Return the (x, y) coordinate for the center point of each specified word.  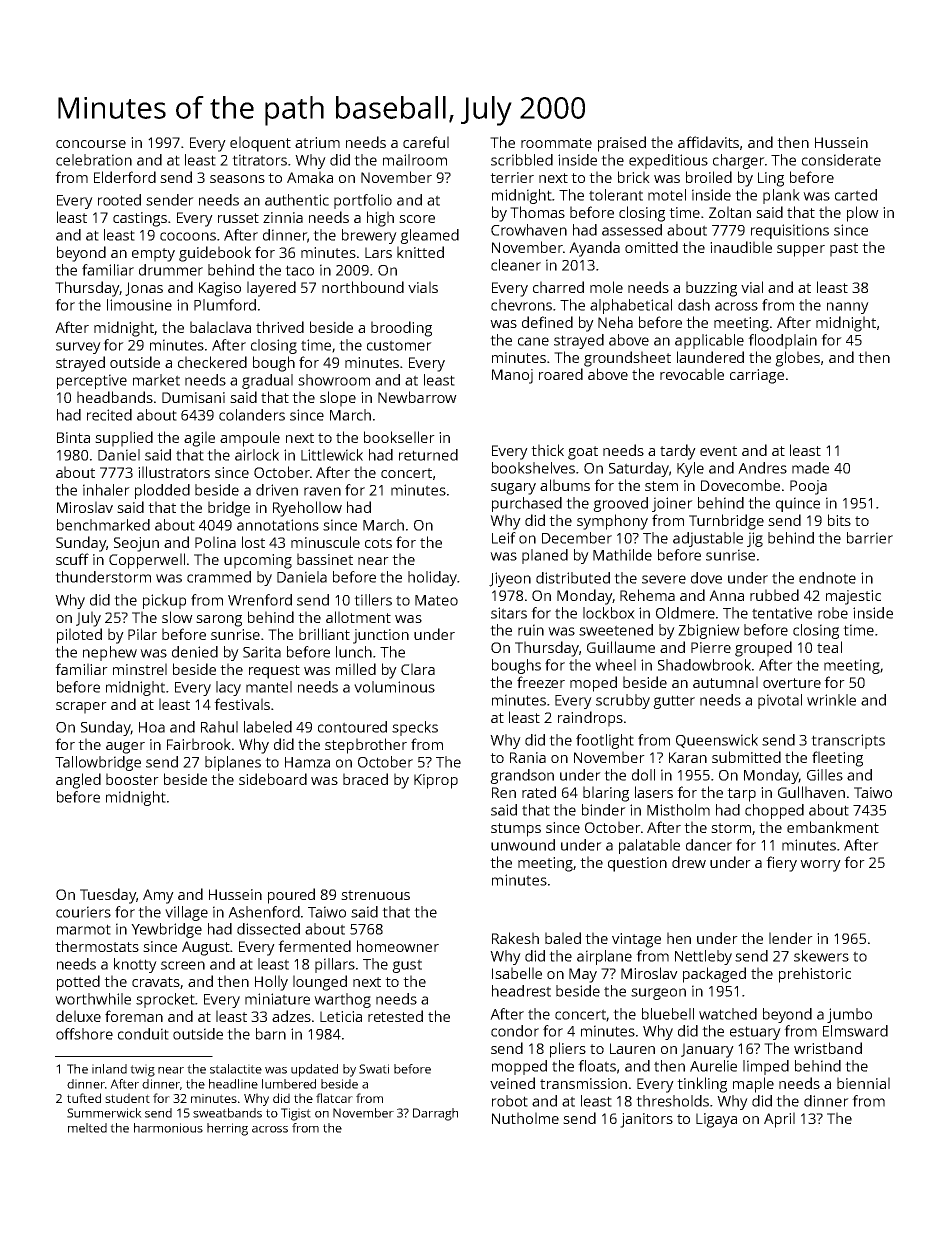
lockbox (609, 613)
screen (183, 965)
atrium (317, 142)
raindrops (590, 719)
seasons (237, 179)
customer (399, 345)
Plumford (225, 305)
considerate (841, 160)
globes (797, 359)
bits (839, 520)
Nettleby (703, 957)
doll (643, 775)
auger (125, 748)
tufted (84, 1098)
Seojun (136, 544)
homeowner (398, 946)
